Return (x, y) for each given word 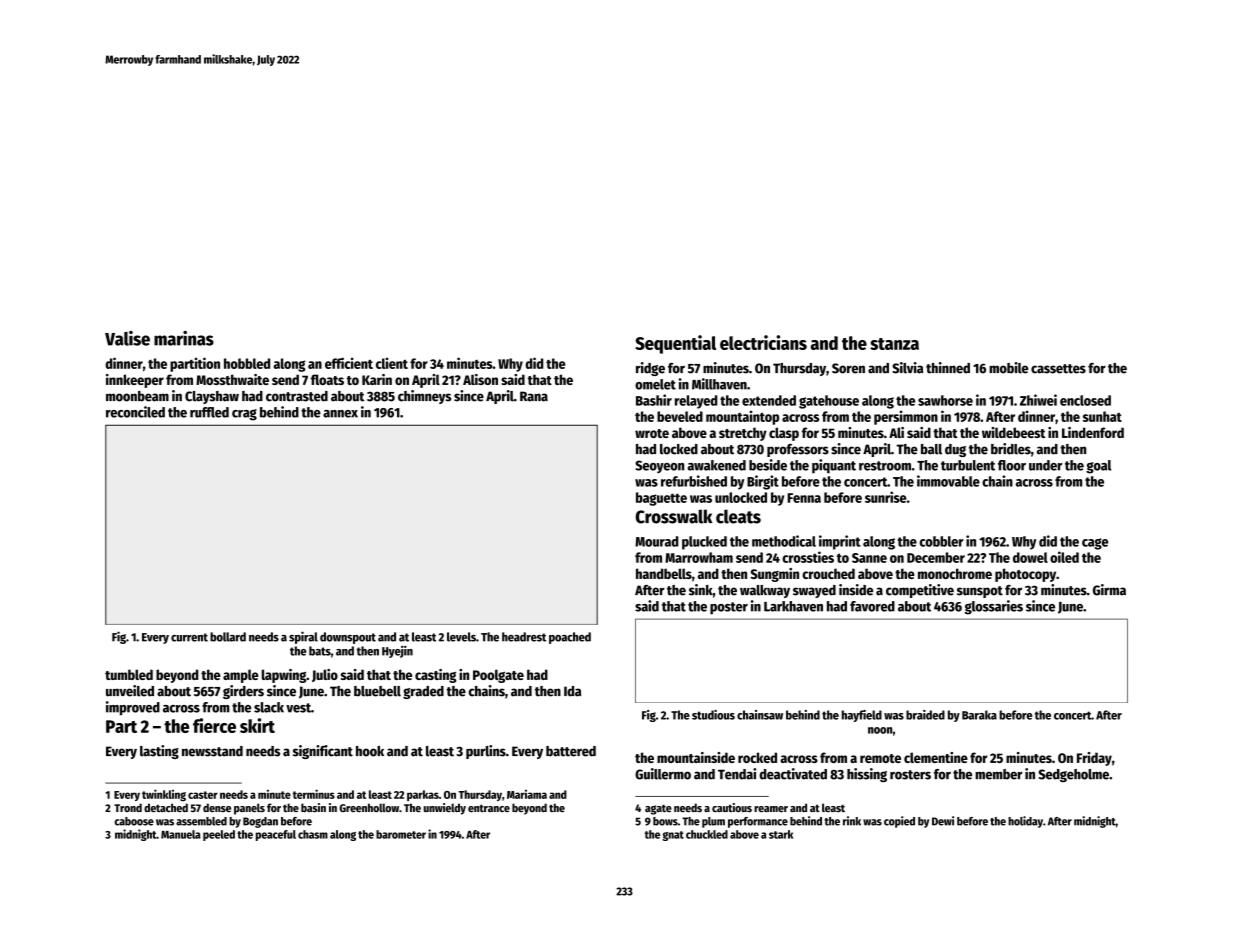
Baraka (979, 715)
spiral (303, 637)
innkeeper (135, 381)
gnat (673, 836)
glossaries (993, 607)
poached (570, 638)
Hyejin (397, 651)
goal (1098, 467)
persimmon (906, 417)
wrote (652, 433)
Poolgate (498, 676)
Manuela (181, 834)
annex (340, 414)
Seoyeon (659, 466)
